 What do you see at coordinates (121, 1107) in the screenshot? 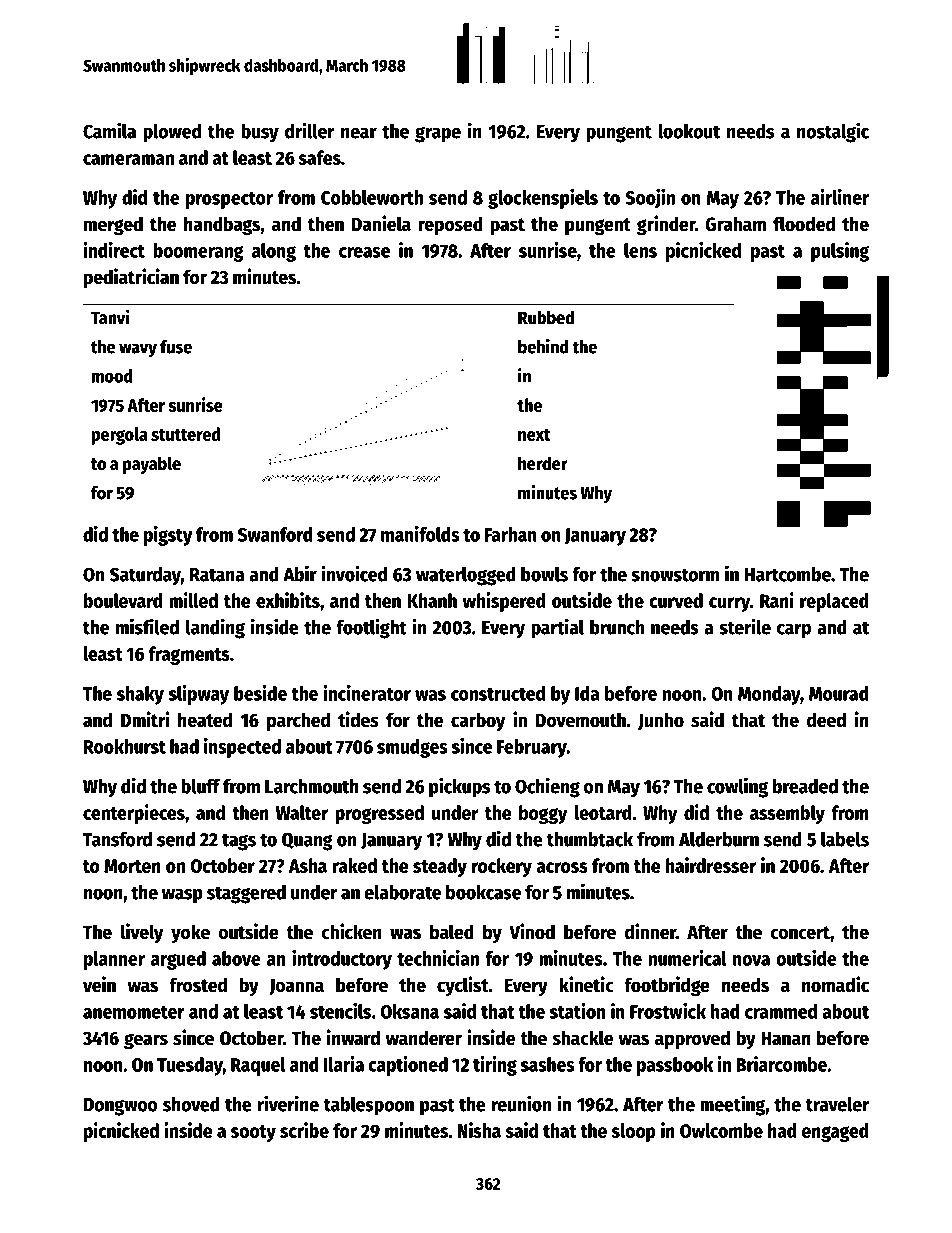
I see `Dongwoo` at bounding box center [121, 1107].
